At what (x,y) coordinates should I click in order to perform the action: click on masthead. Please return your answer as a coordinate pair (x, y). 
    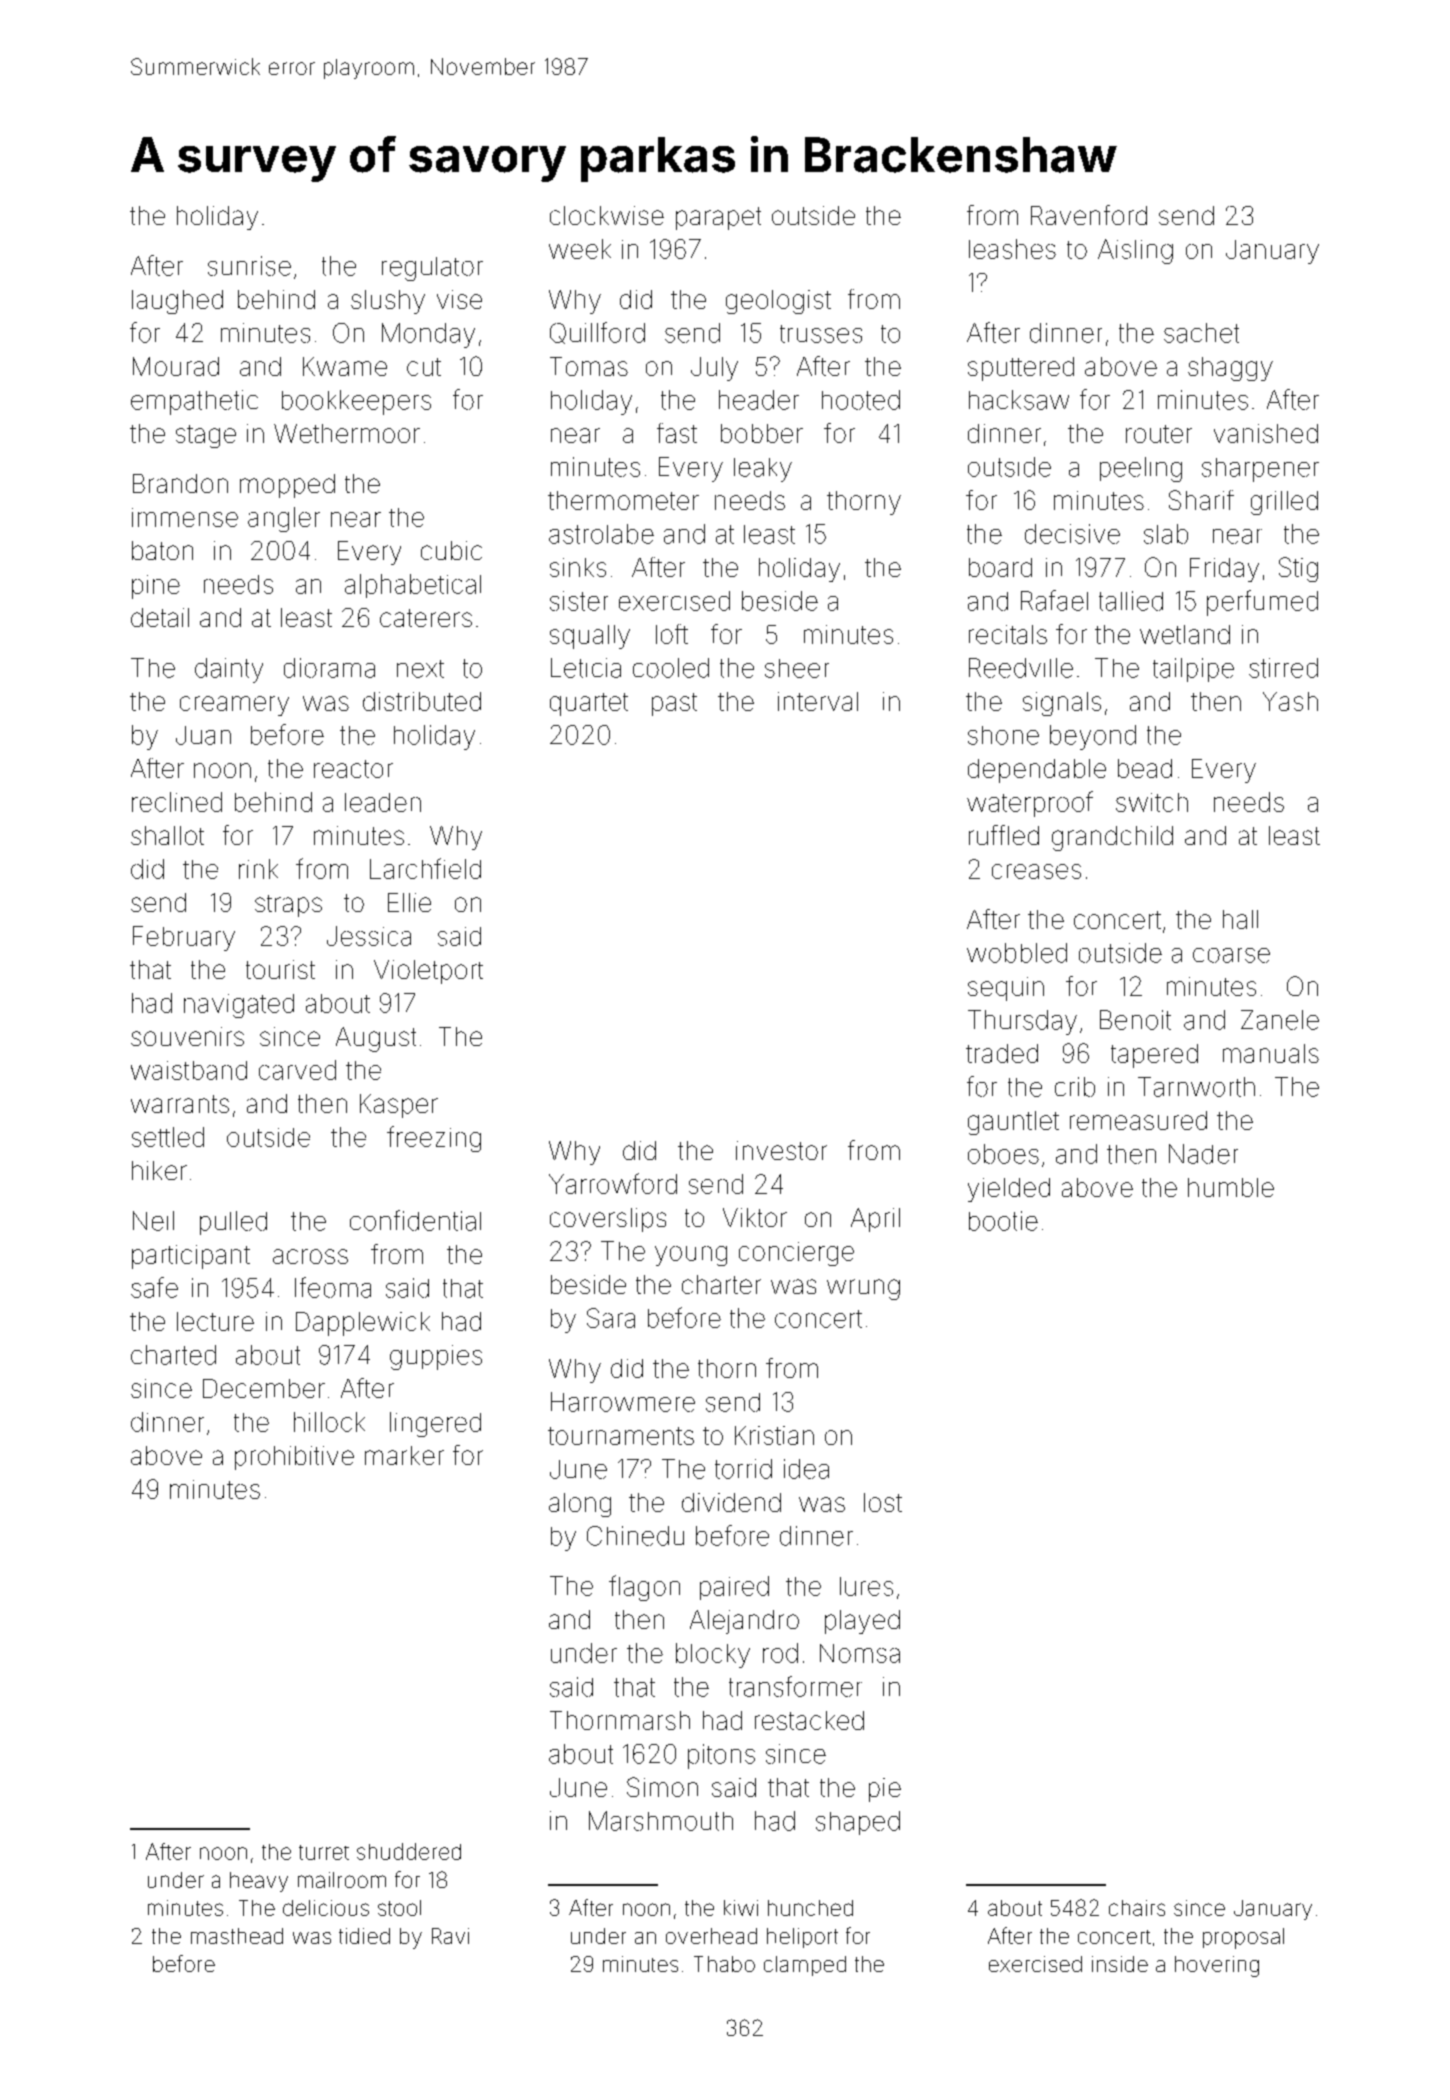
    Looking at the image, I should click on (237, 1936).
